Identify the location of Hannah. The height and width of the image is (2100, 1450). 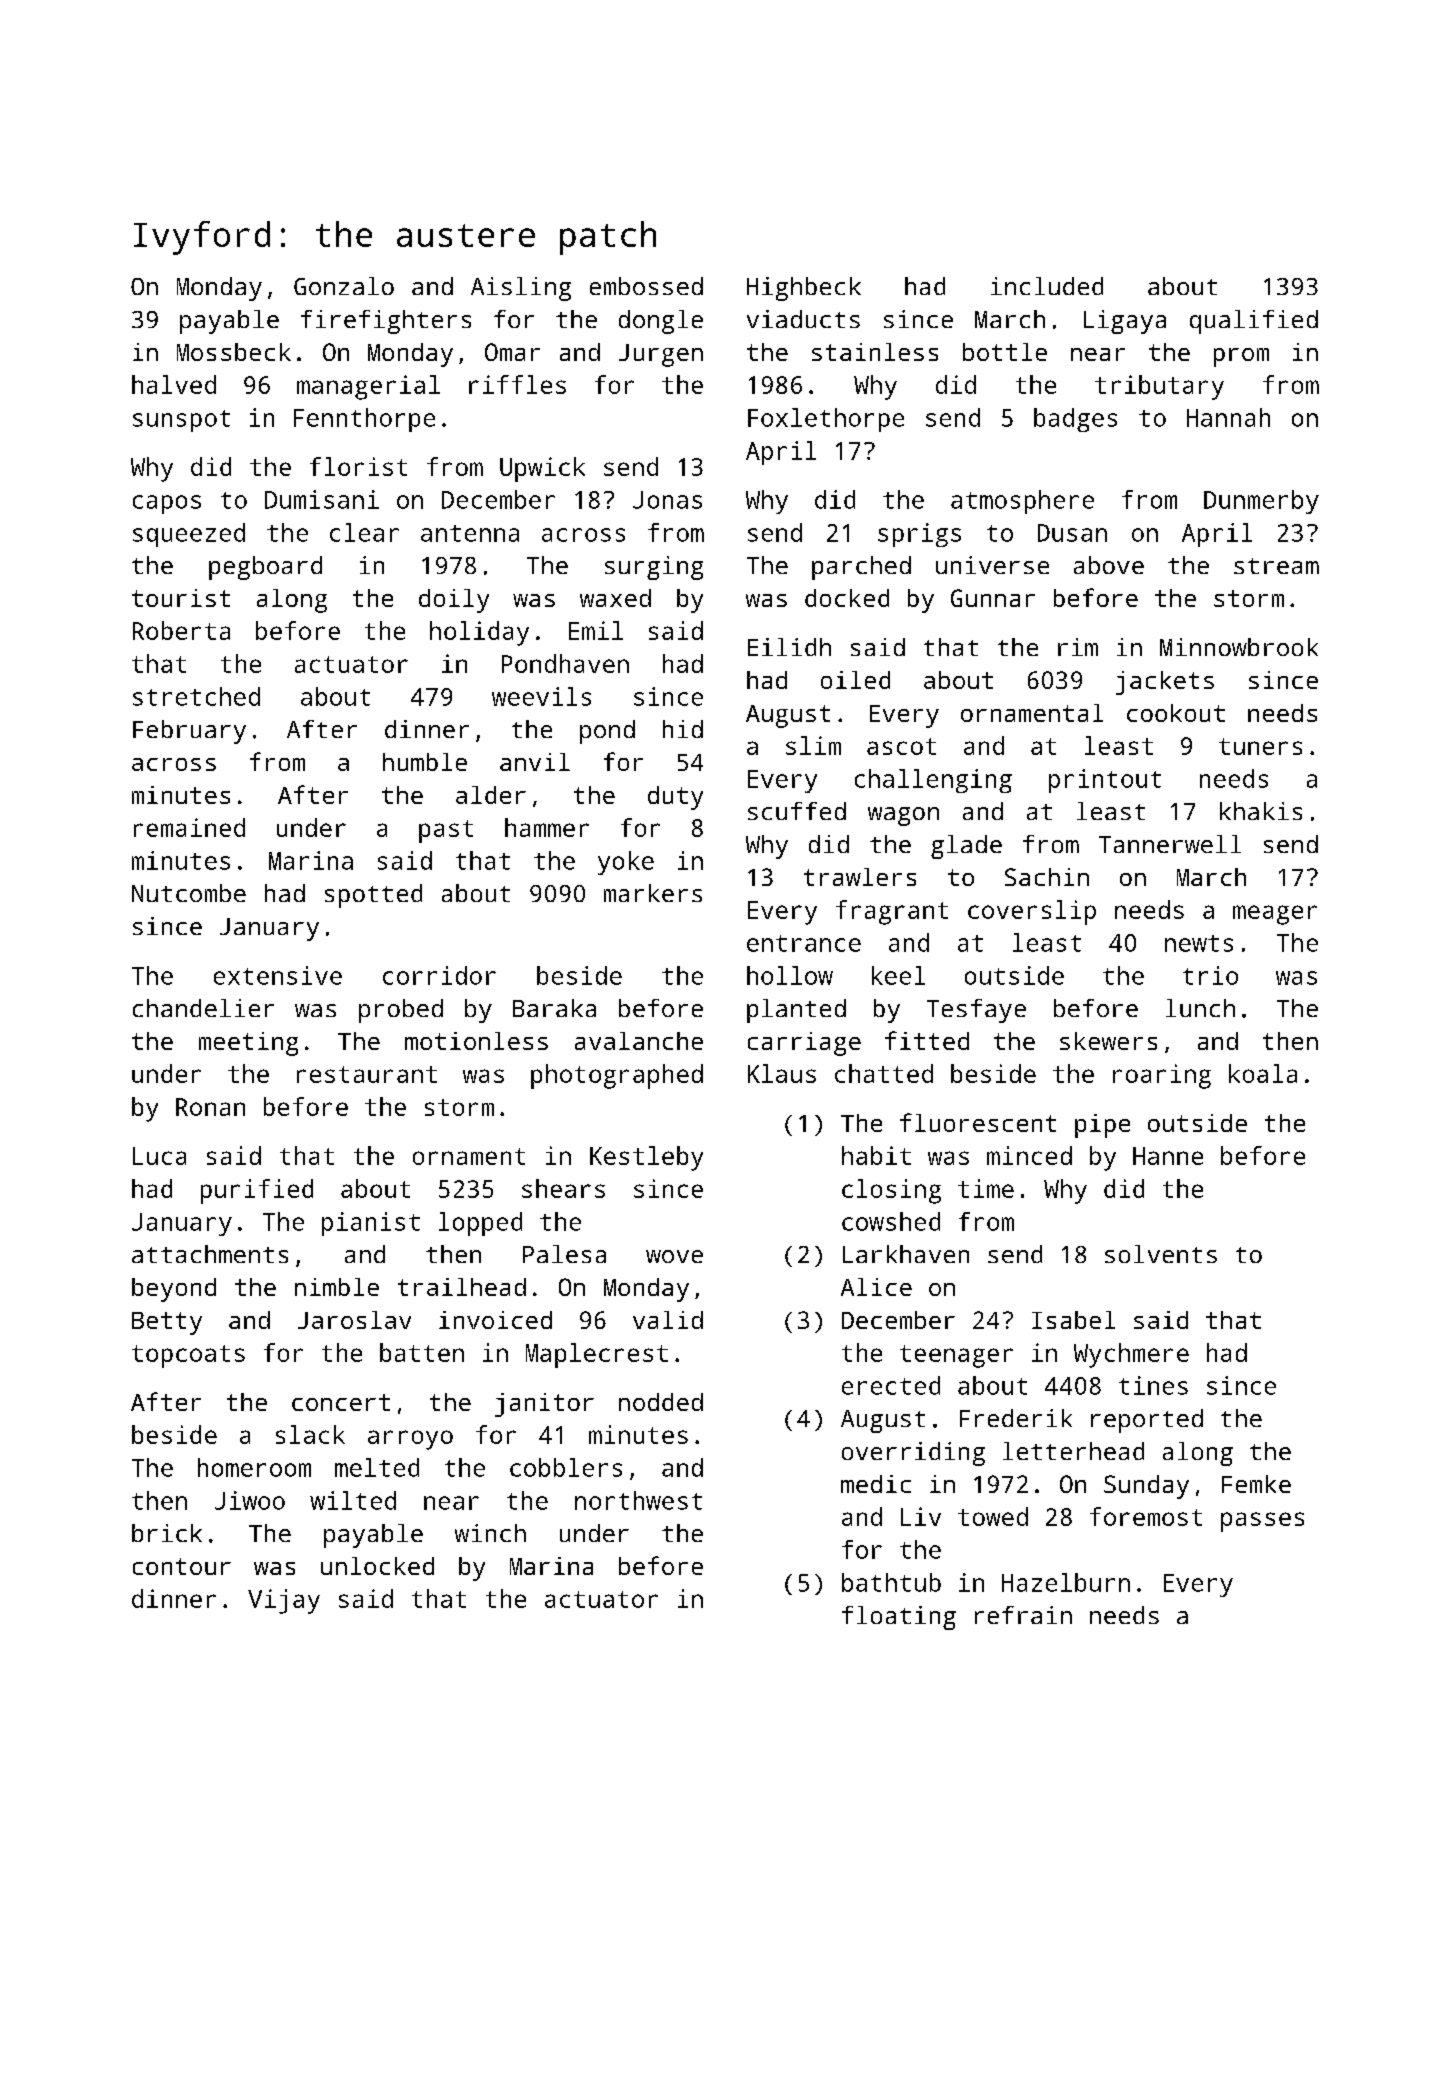
(1228, 417).
